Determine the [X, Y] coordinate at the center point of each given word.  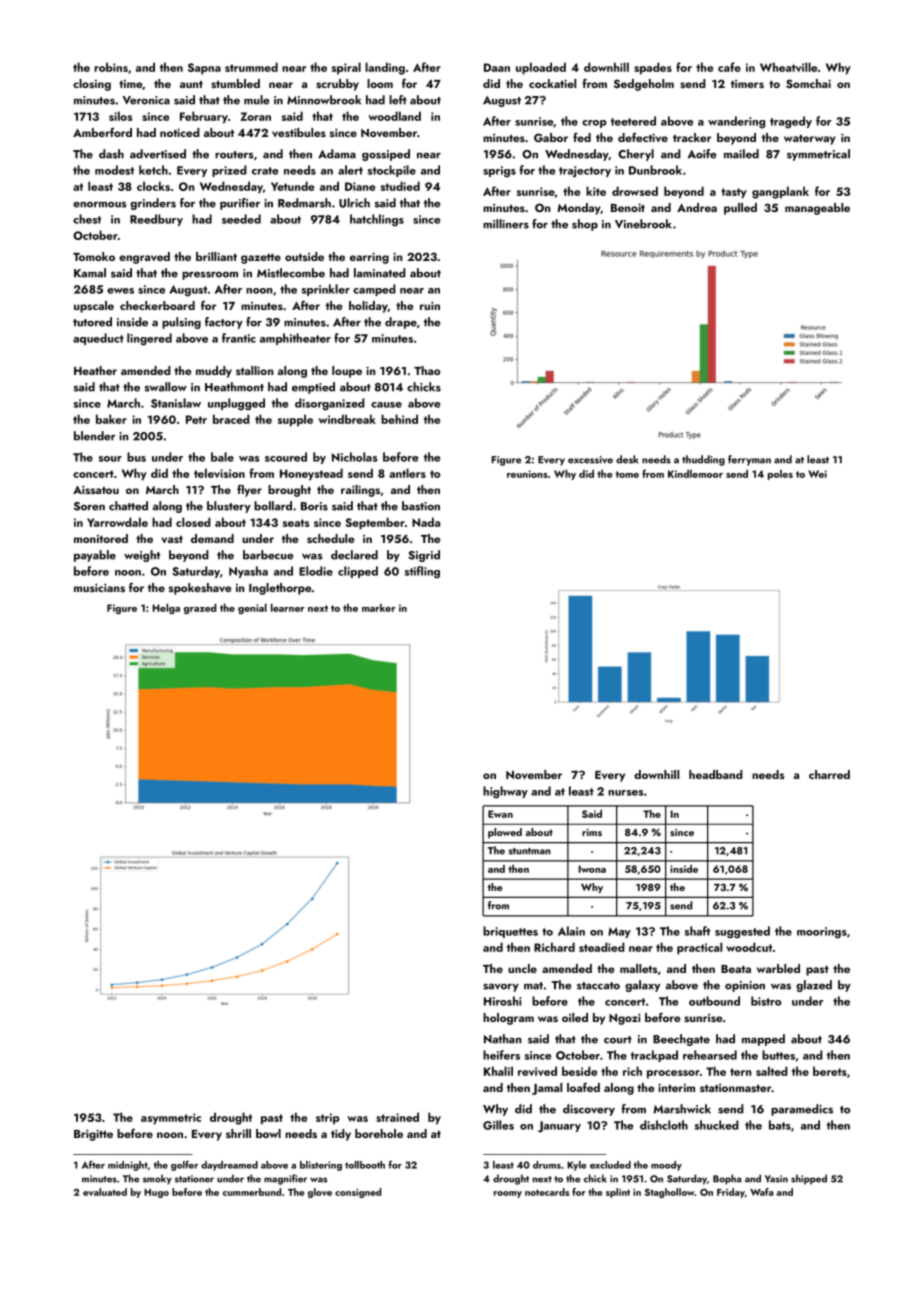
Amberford [102, 132]
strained [397, 1117]
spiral [346, 68]
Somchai [808, 83]
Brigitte [93, 1135]
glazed [814, 986]
